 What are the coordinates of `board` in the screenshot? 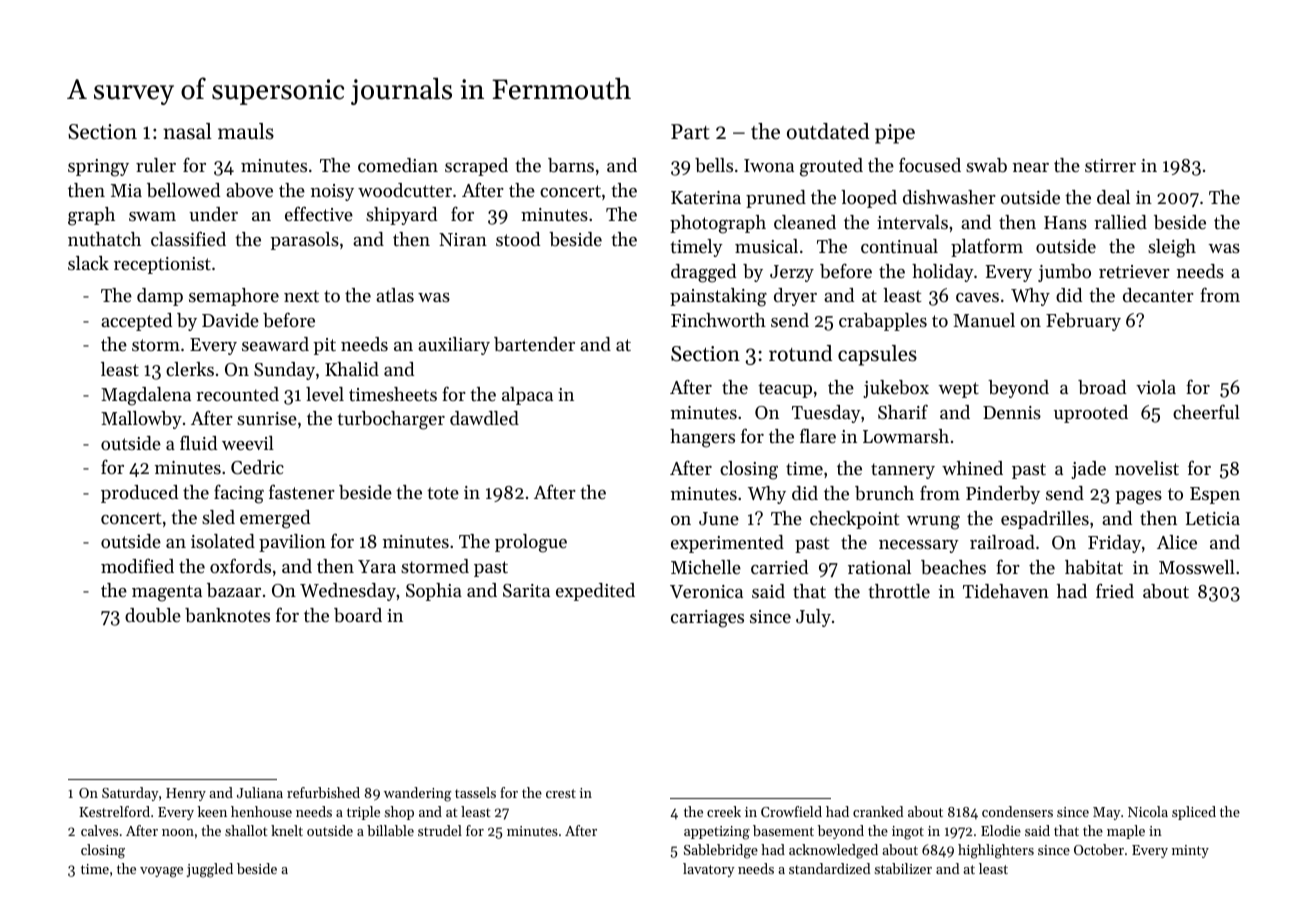 It's located at (358, 615).
